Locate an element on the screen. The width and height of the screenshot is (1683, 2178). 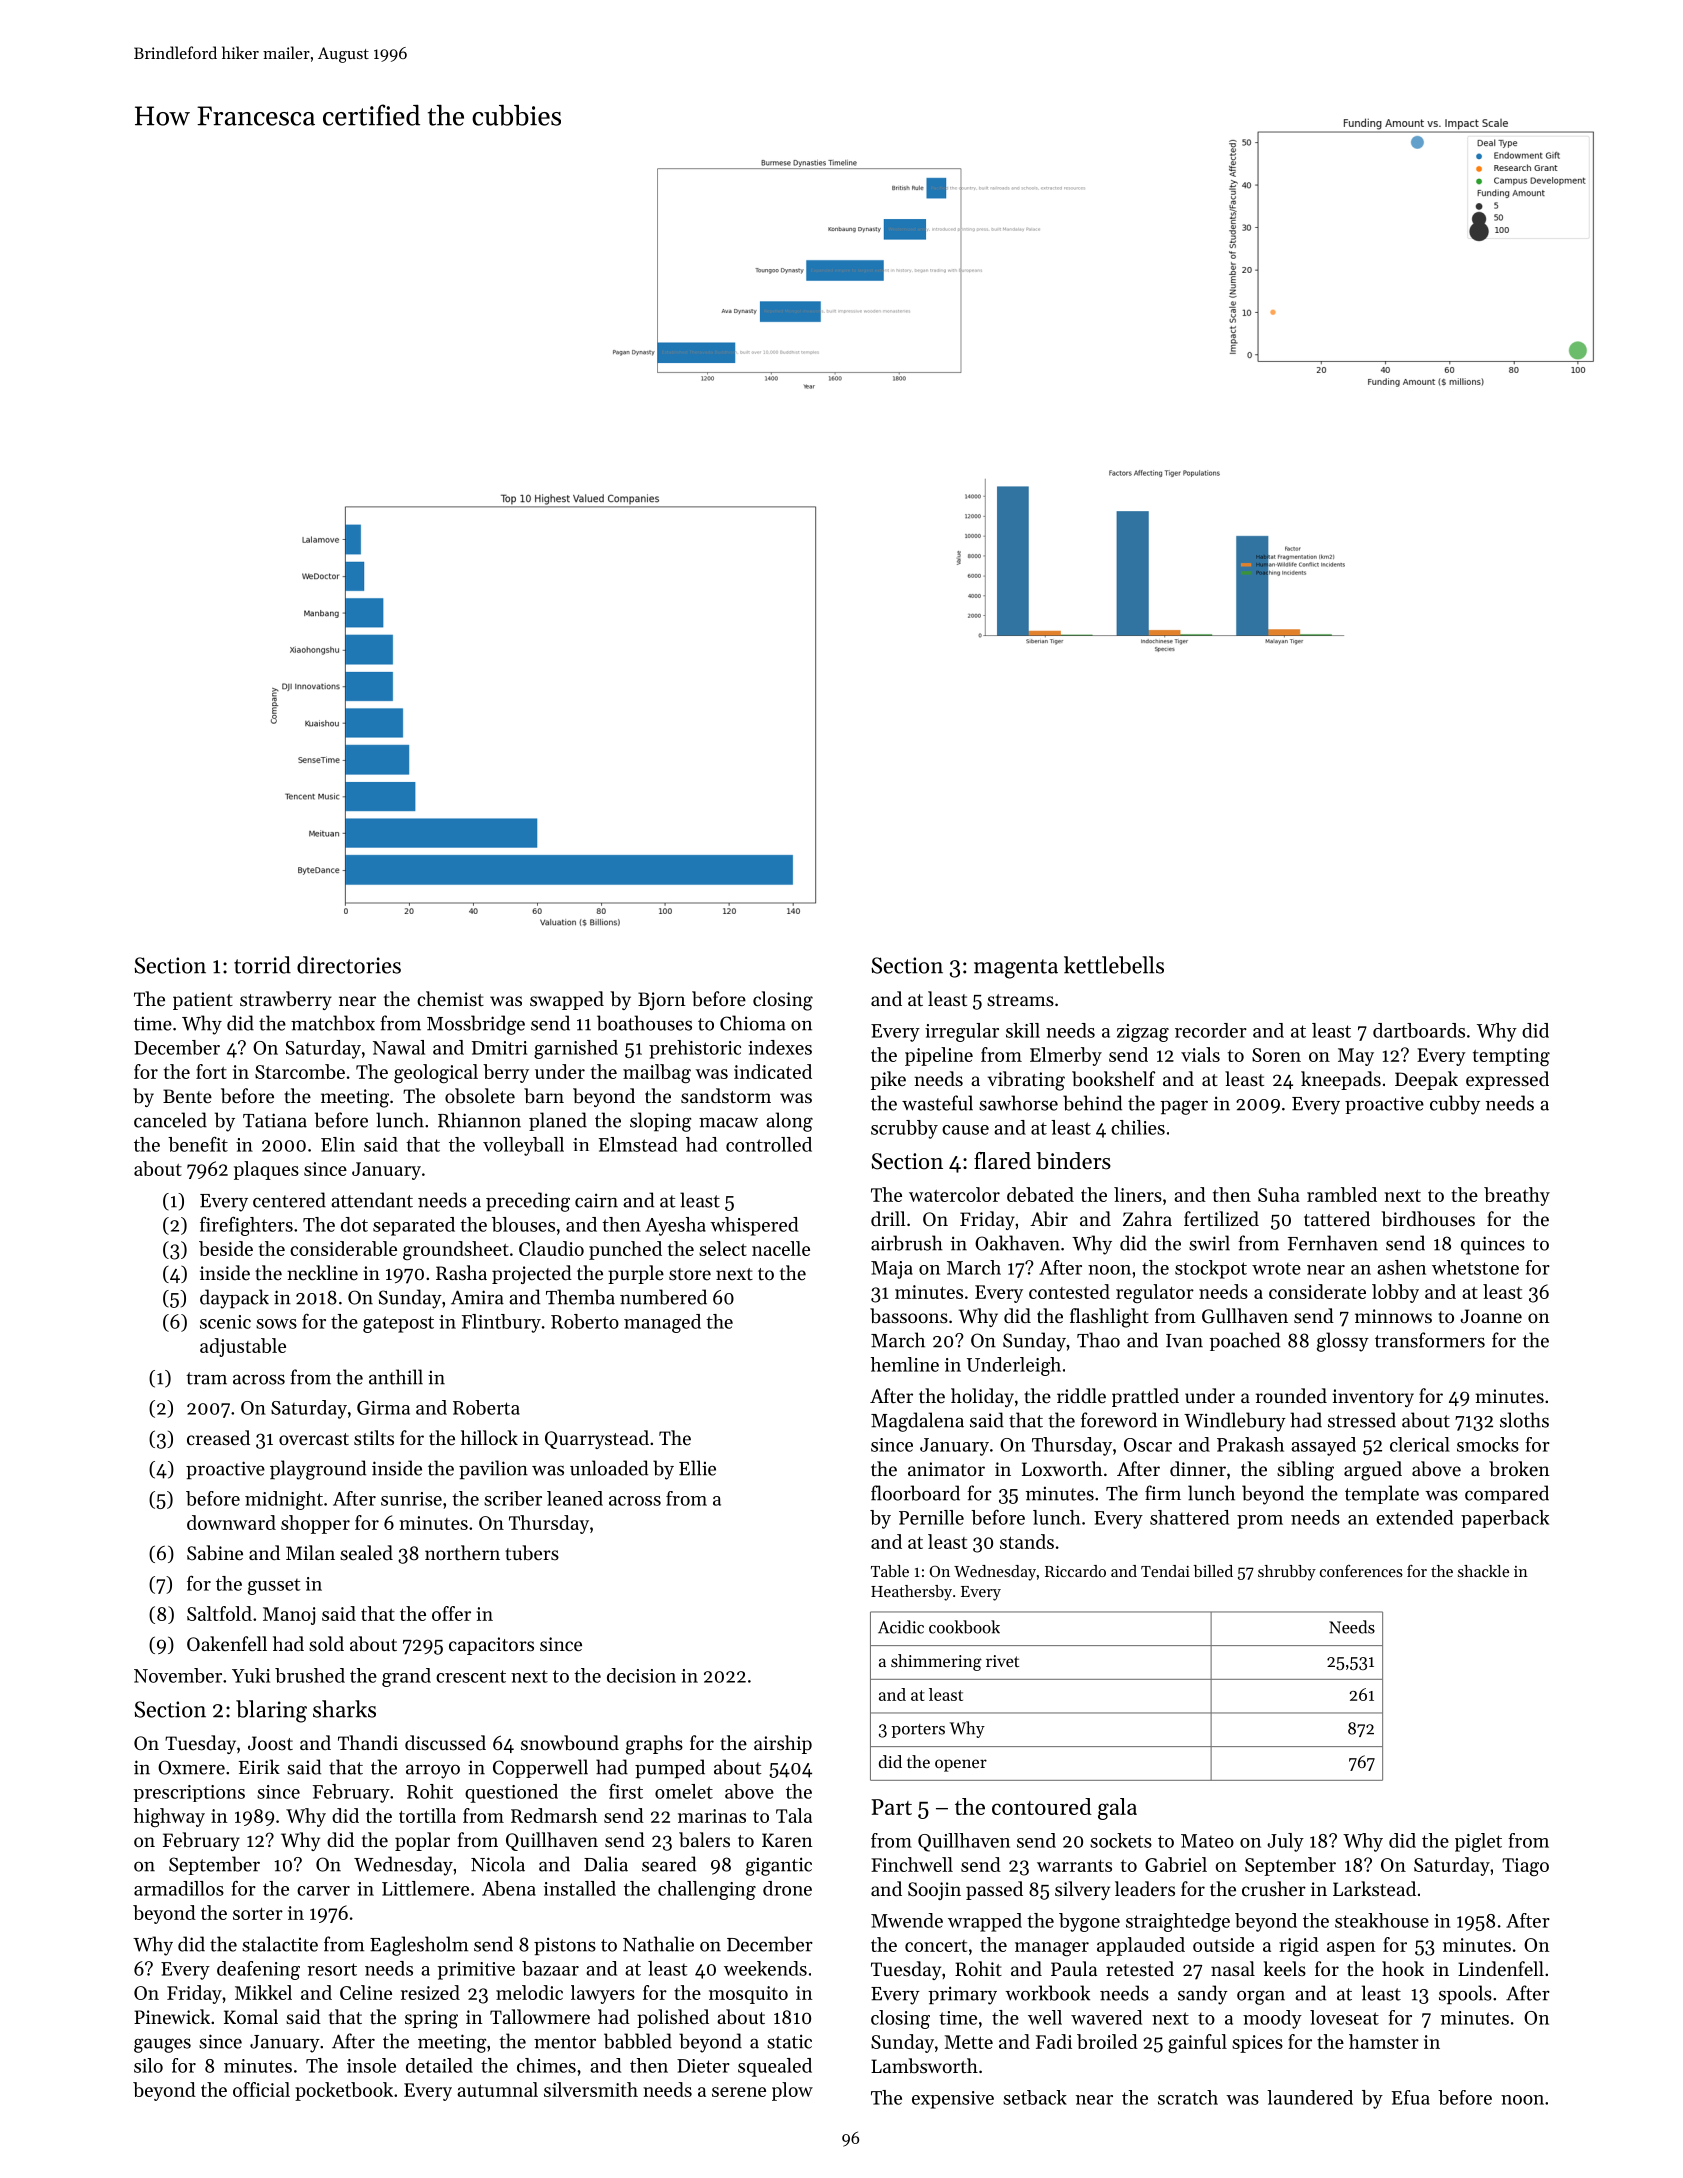
Tallowmere is located at coordinates (540, 2016).
